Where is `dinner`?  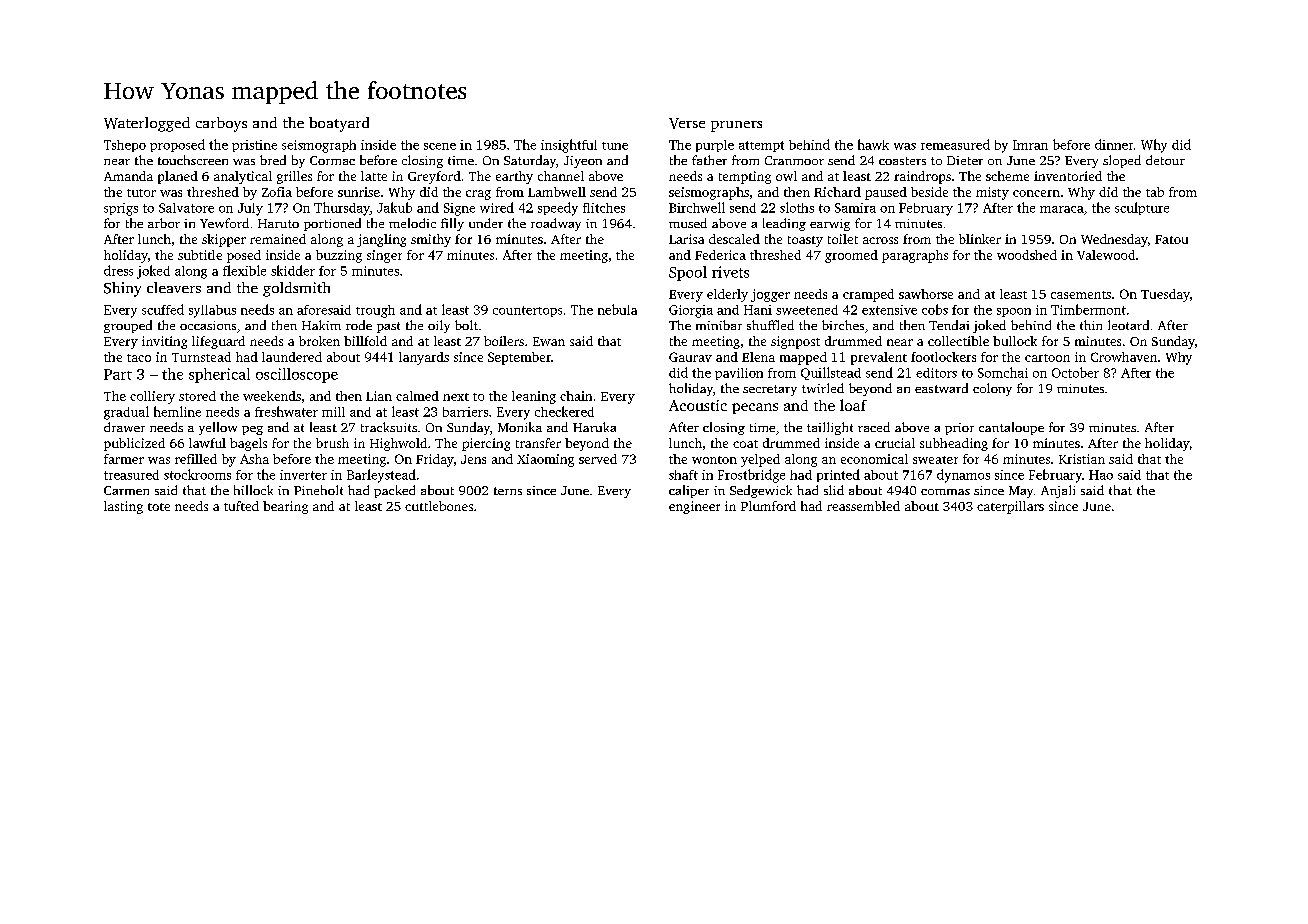 dinner is located at coordinates (1114, 144).
